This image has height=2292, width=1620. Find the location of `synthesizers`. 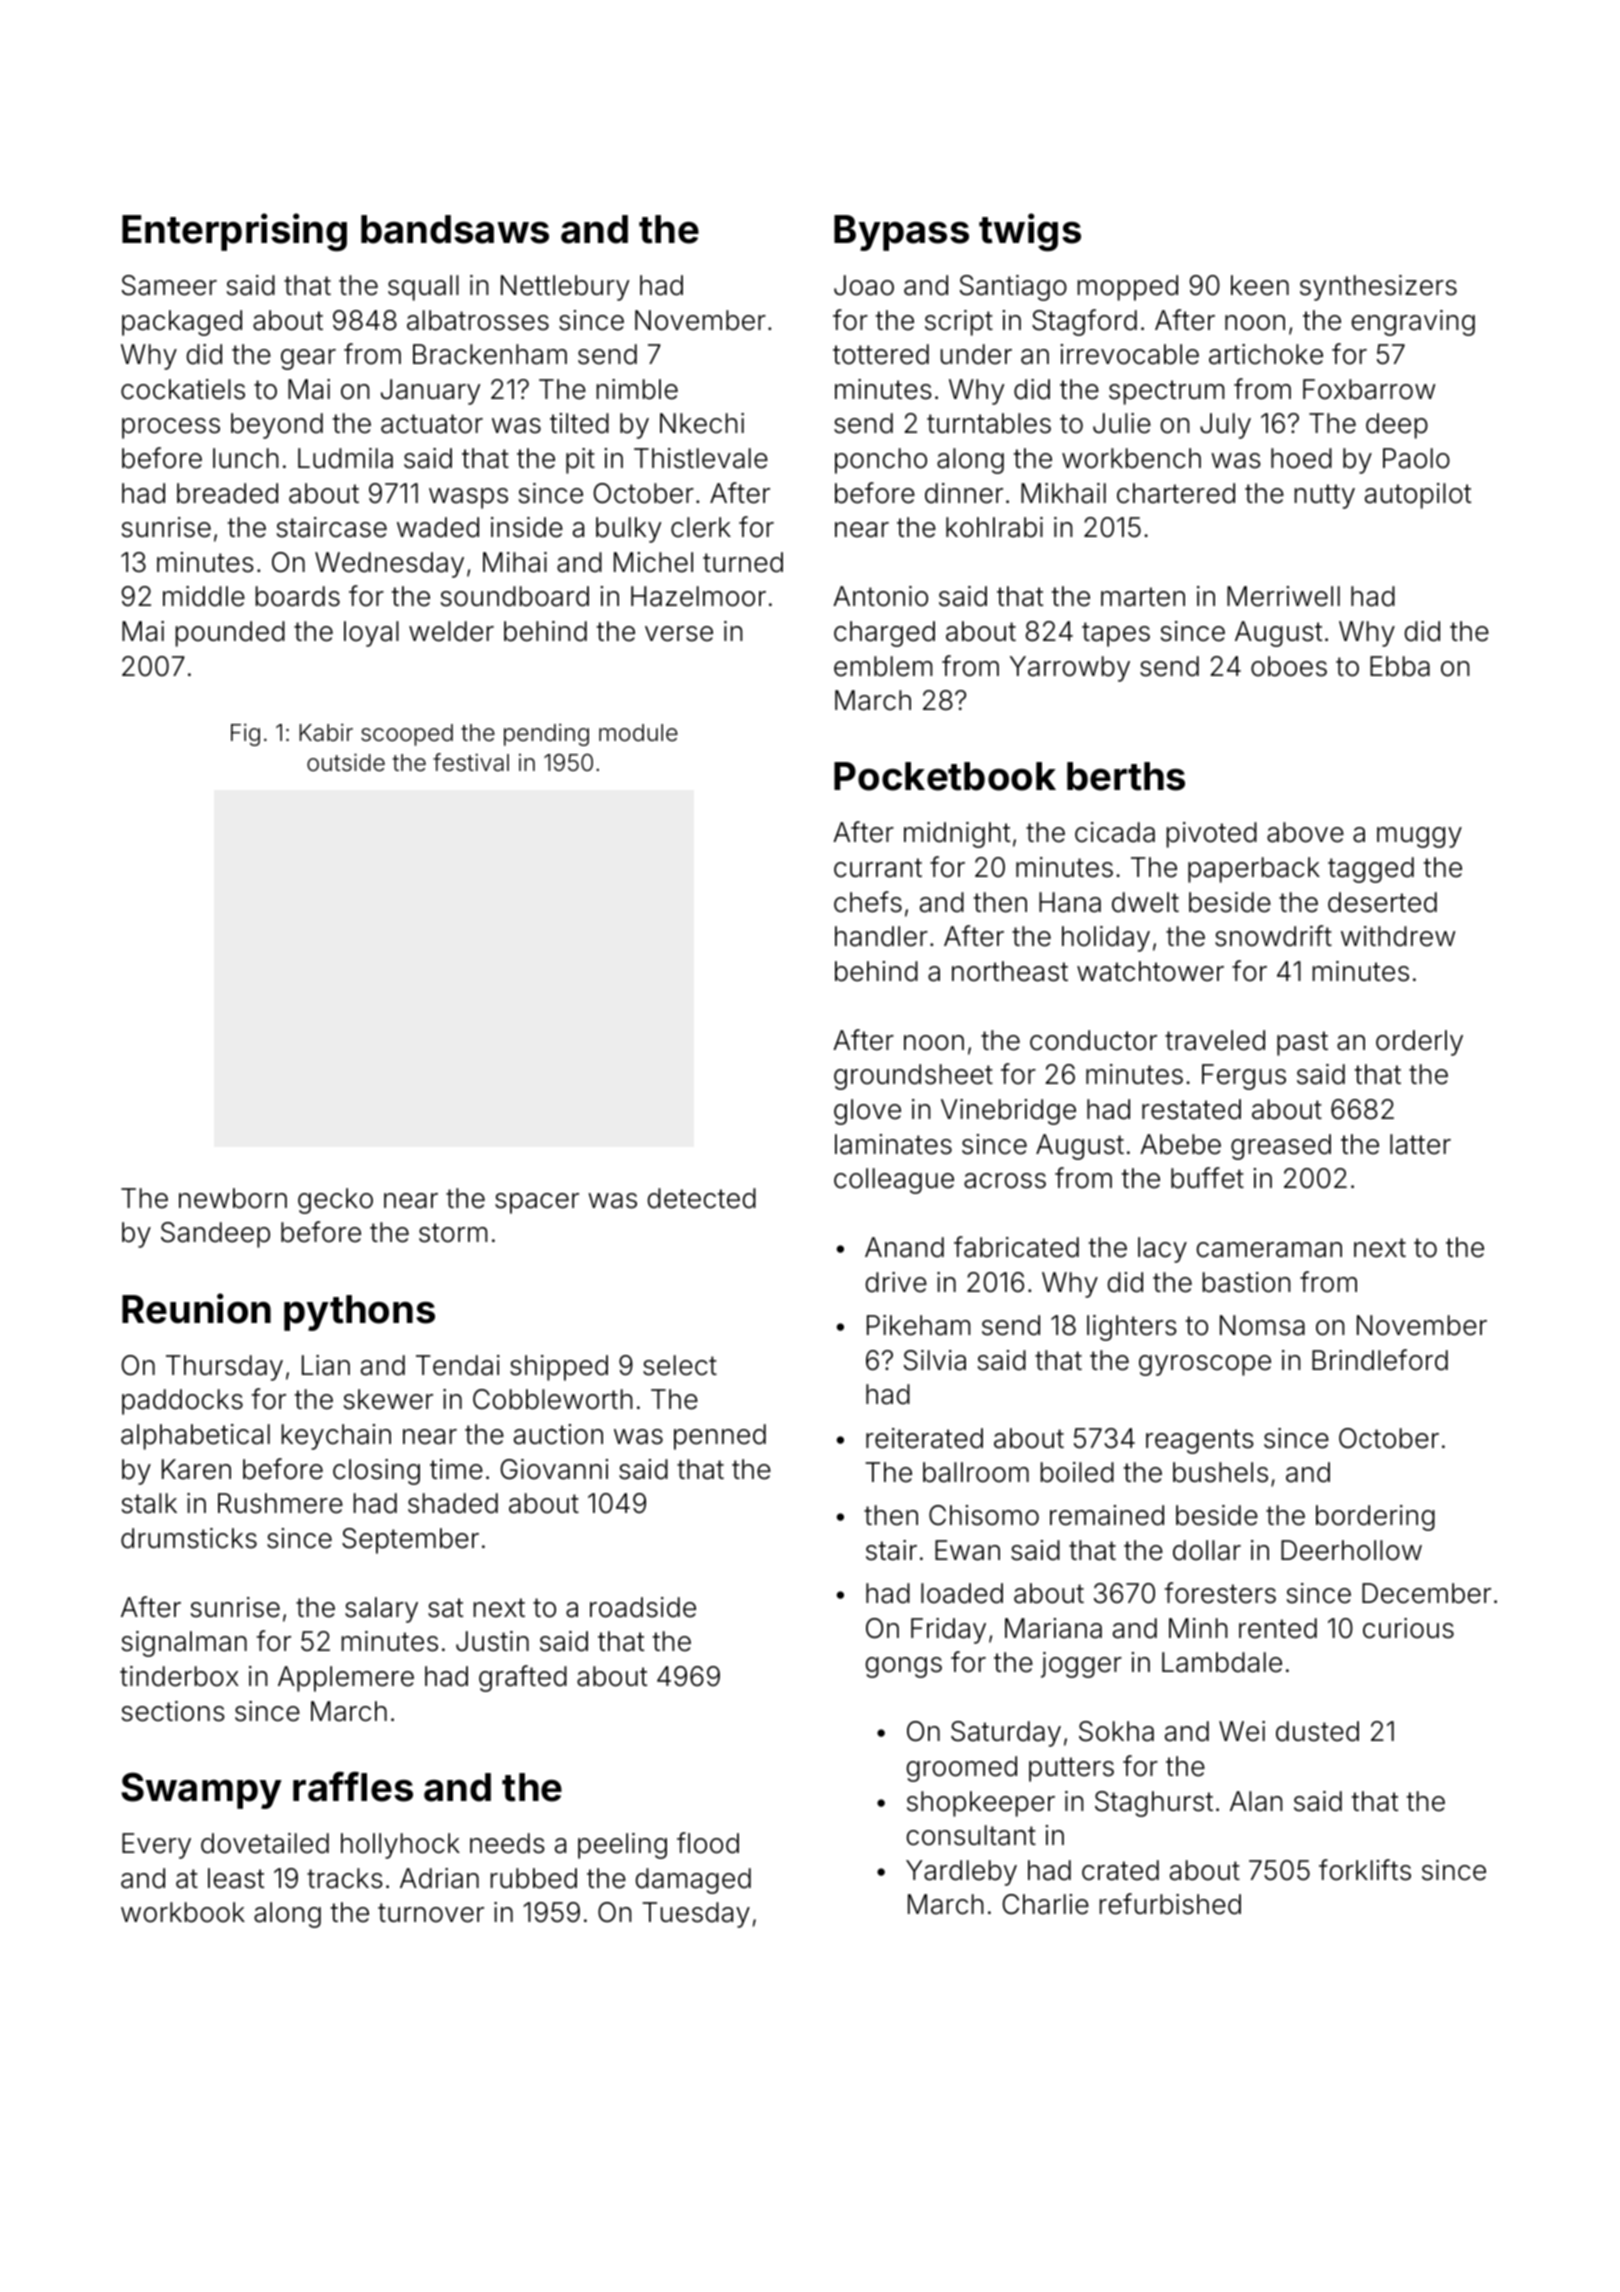

synthesizers is located at coordinates (1378, 288).
